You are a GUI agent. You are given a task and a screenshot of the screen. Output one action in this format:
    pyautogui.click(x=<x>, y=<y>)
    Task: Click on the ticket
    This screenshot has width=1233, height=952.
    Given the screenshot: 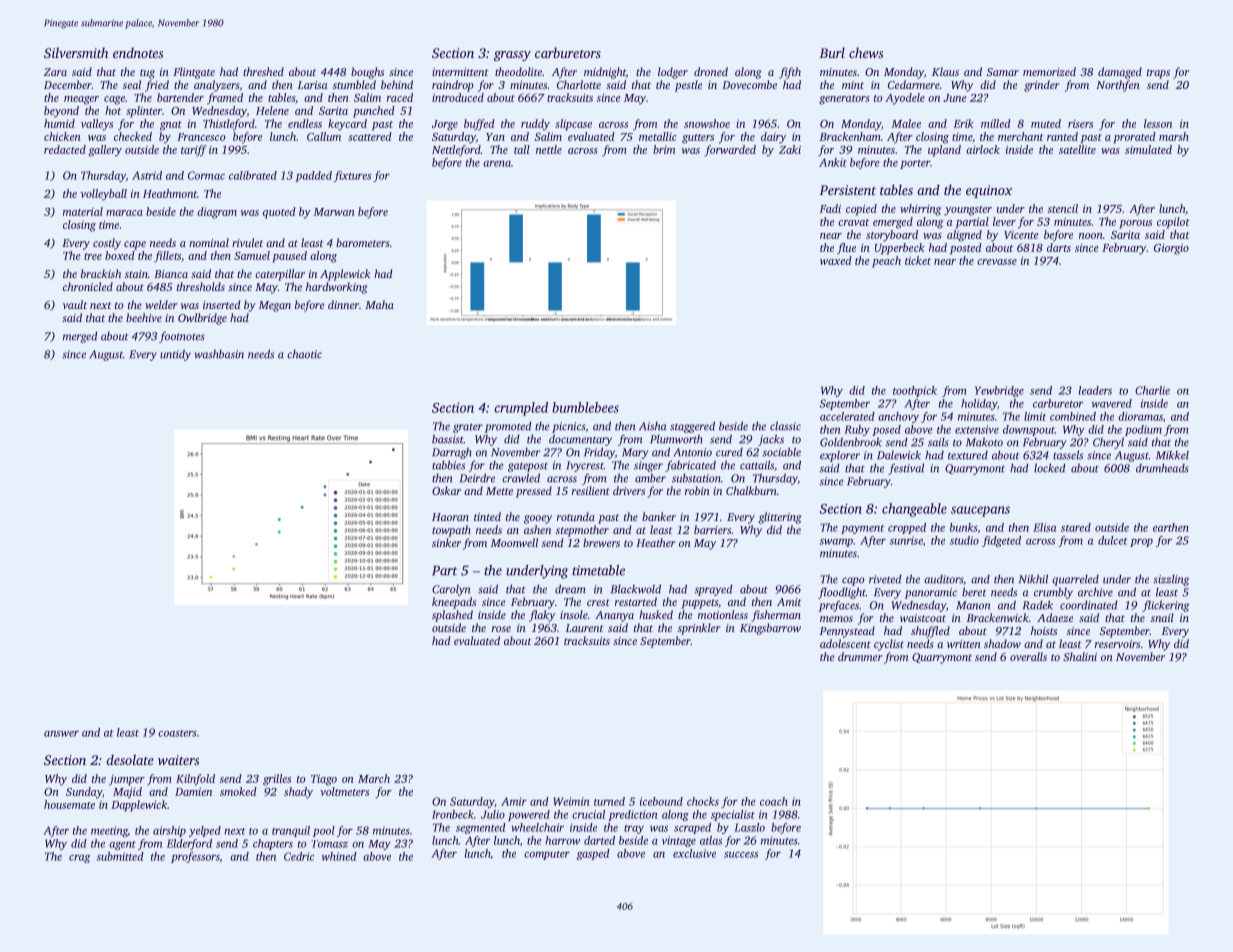 What is the action you would take?
    pyautogui.click(x=918, y=260)
